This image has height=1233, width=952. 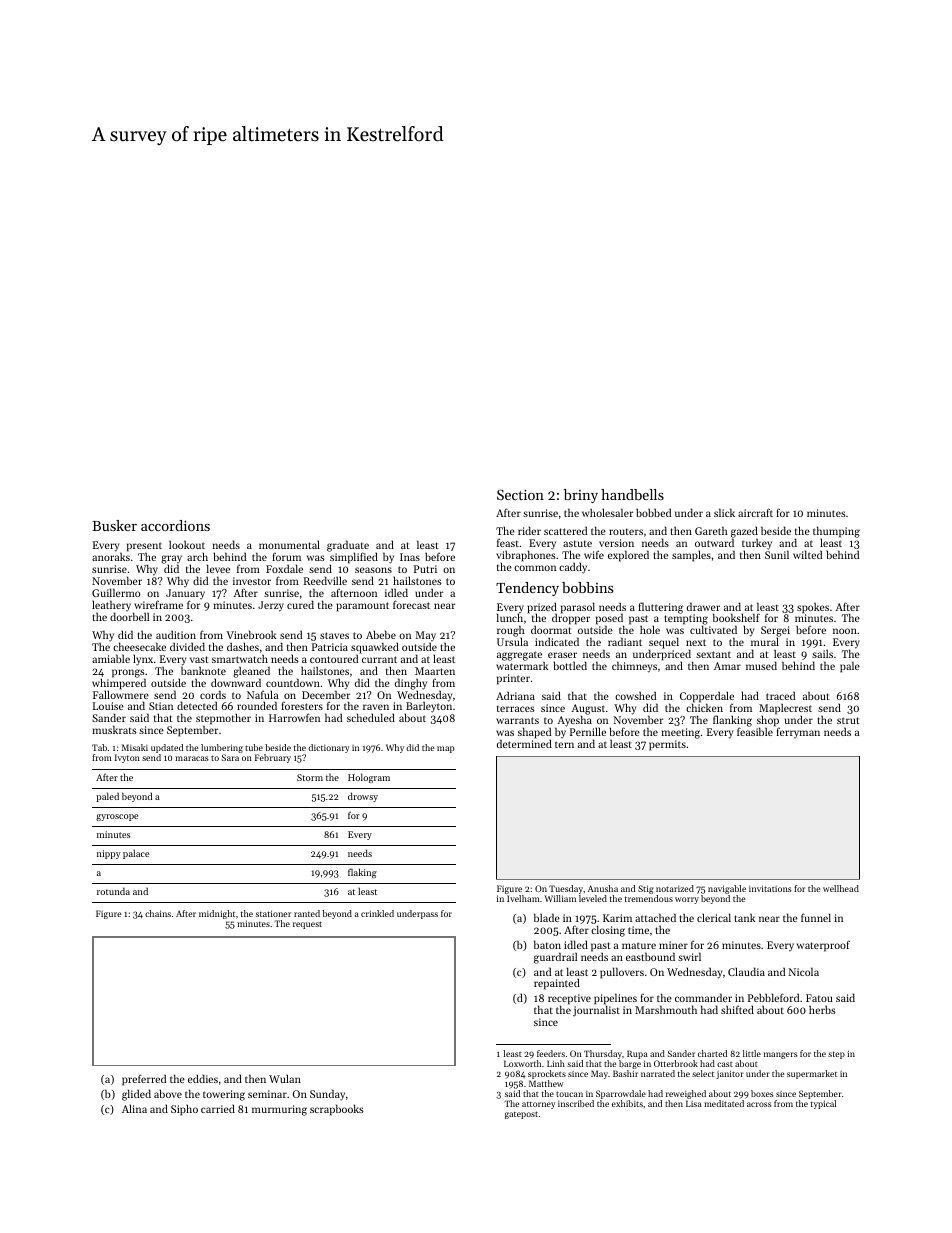 What do you see at coordinates (144, 1080) in the image?
I see `preferred` at bounding box center [144, 1080].
